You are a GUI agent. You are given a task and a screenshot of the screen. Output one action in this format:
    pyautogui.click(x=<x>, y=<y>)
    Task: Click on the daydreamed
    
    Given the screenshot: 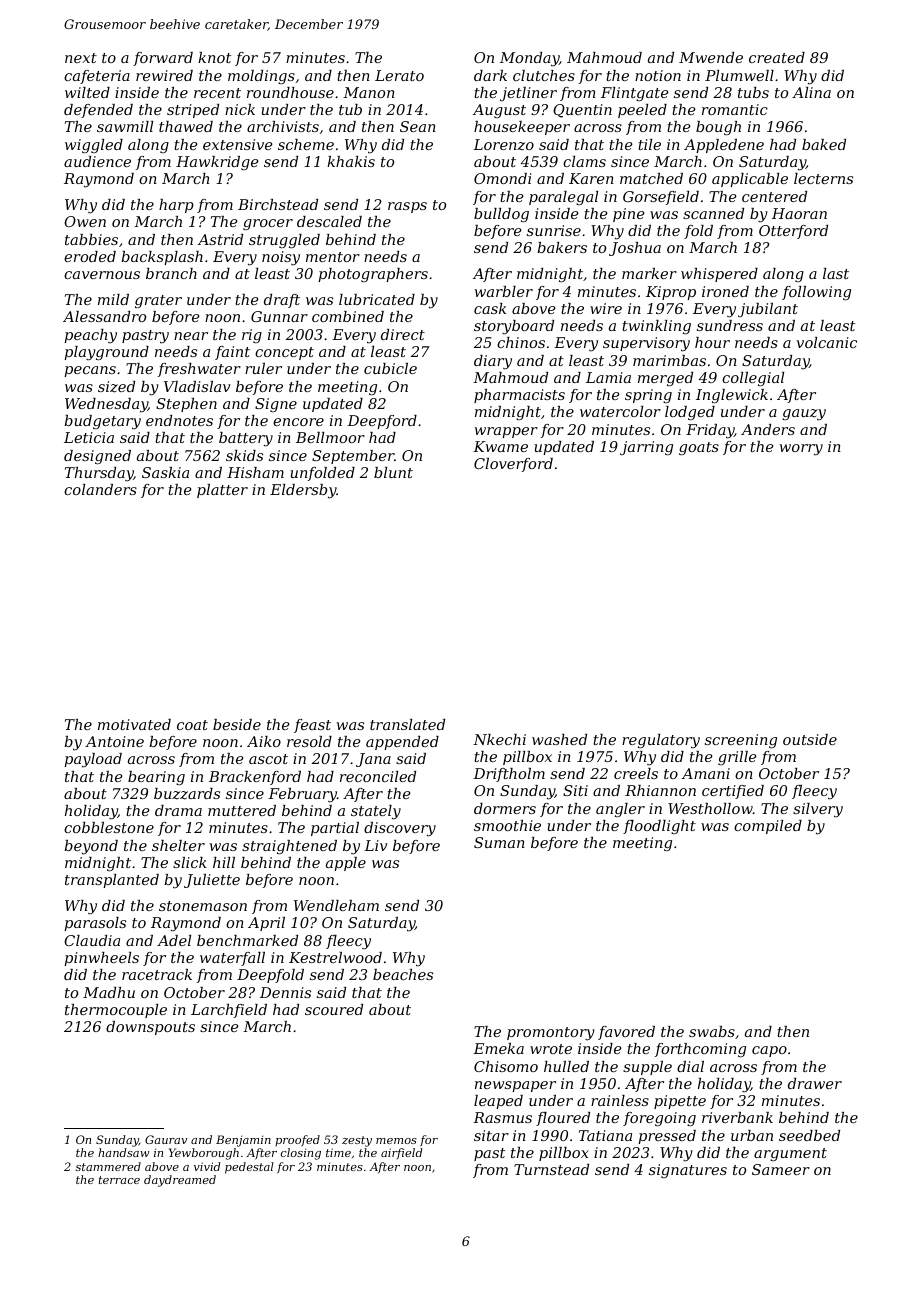 What is the action you would take?
    pyautogui.click(x=180, y=1181)
